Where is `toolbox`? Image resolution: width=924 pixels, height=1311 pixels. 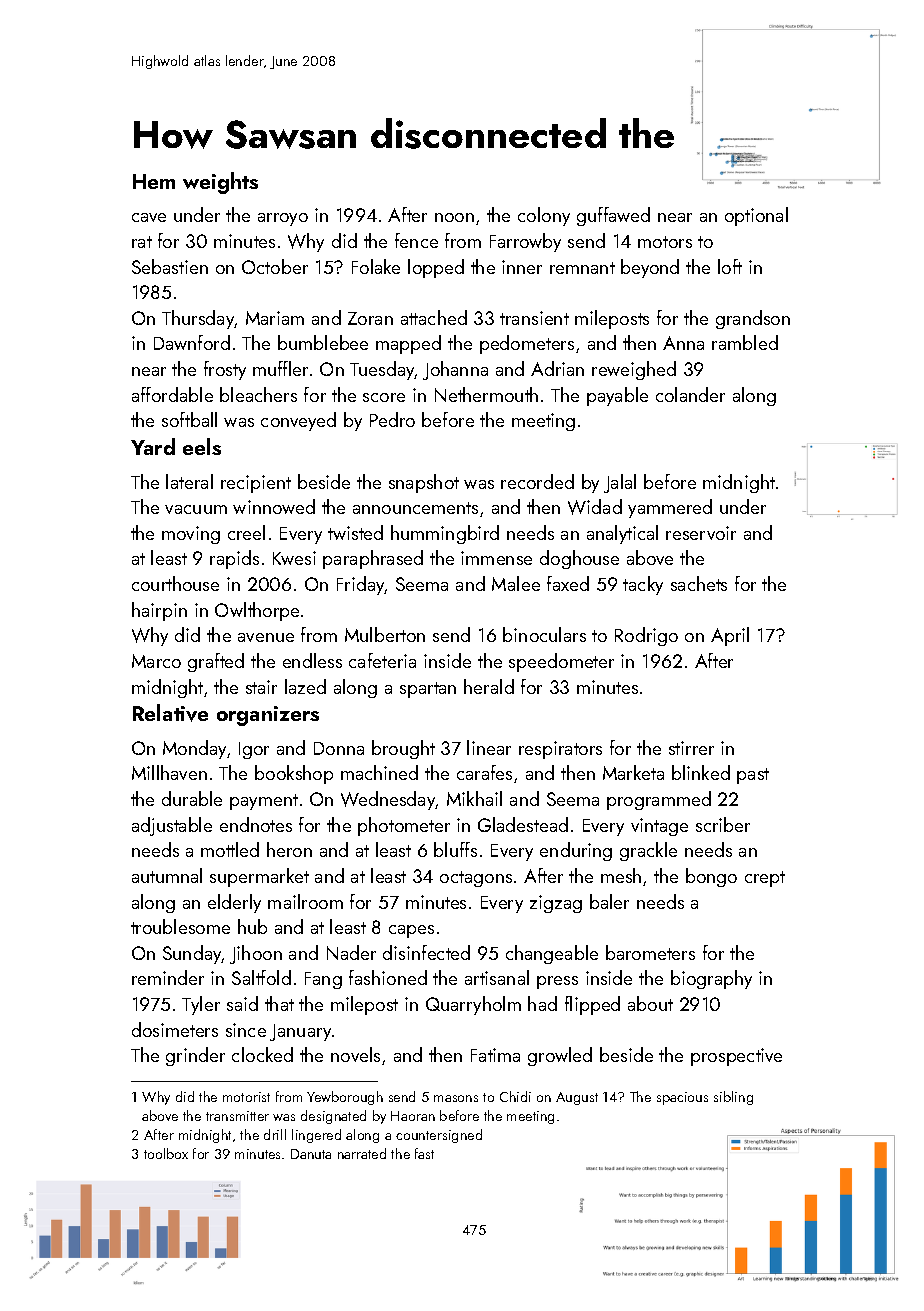
toolbox is located at coordinates (166, 1153).
